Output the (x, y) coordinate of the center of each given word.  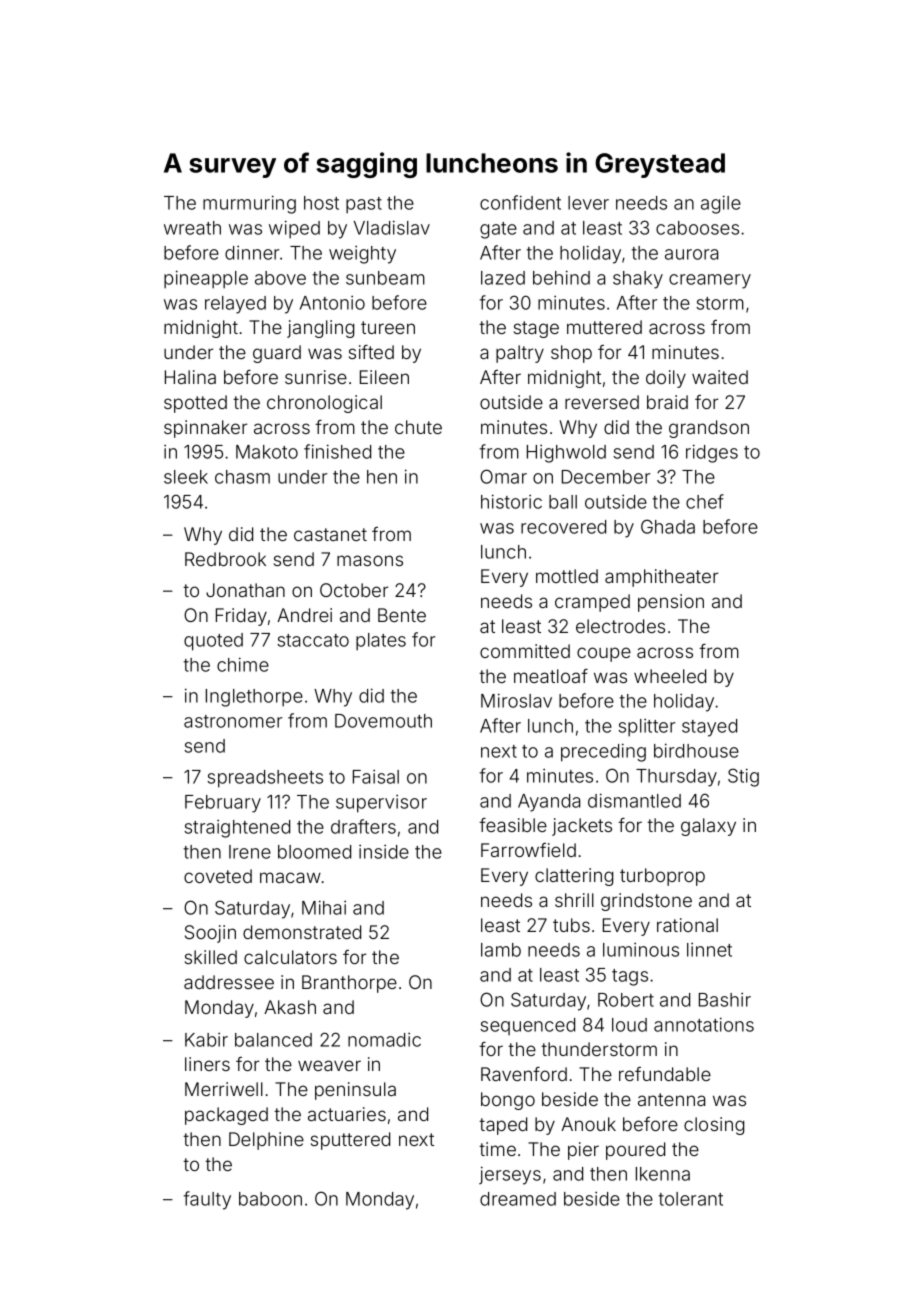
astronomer (233, 721)
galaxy (708, 827)
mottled (567, 576)
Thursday (676, 778)
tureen (388, 327)
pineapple (206, 279)
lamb (501, 950)
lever (588, 203)
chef (705, 501)
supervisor (381, 804)
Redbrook (225, 559)
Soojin (210, 934)
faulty (207, 1200)
